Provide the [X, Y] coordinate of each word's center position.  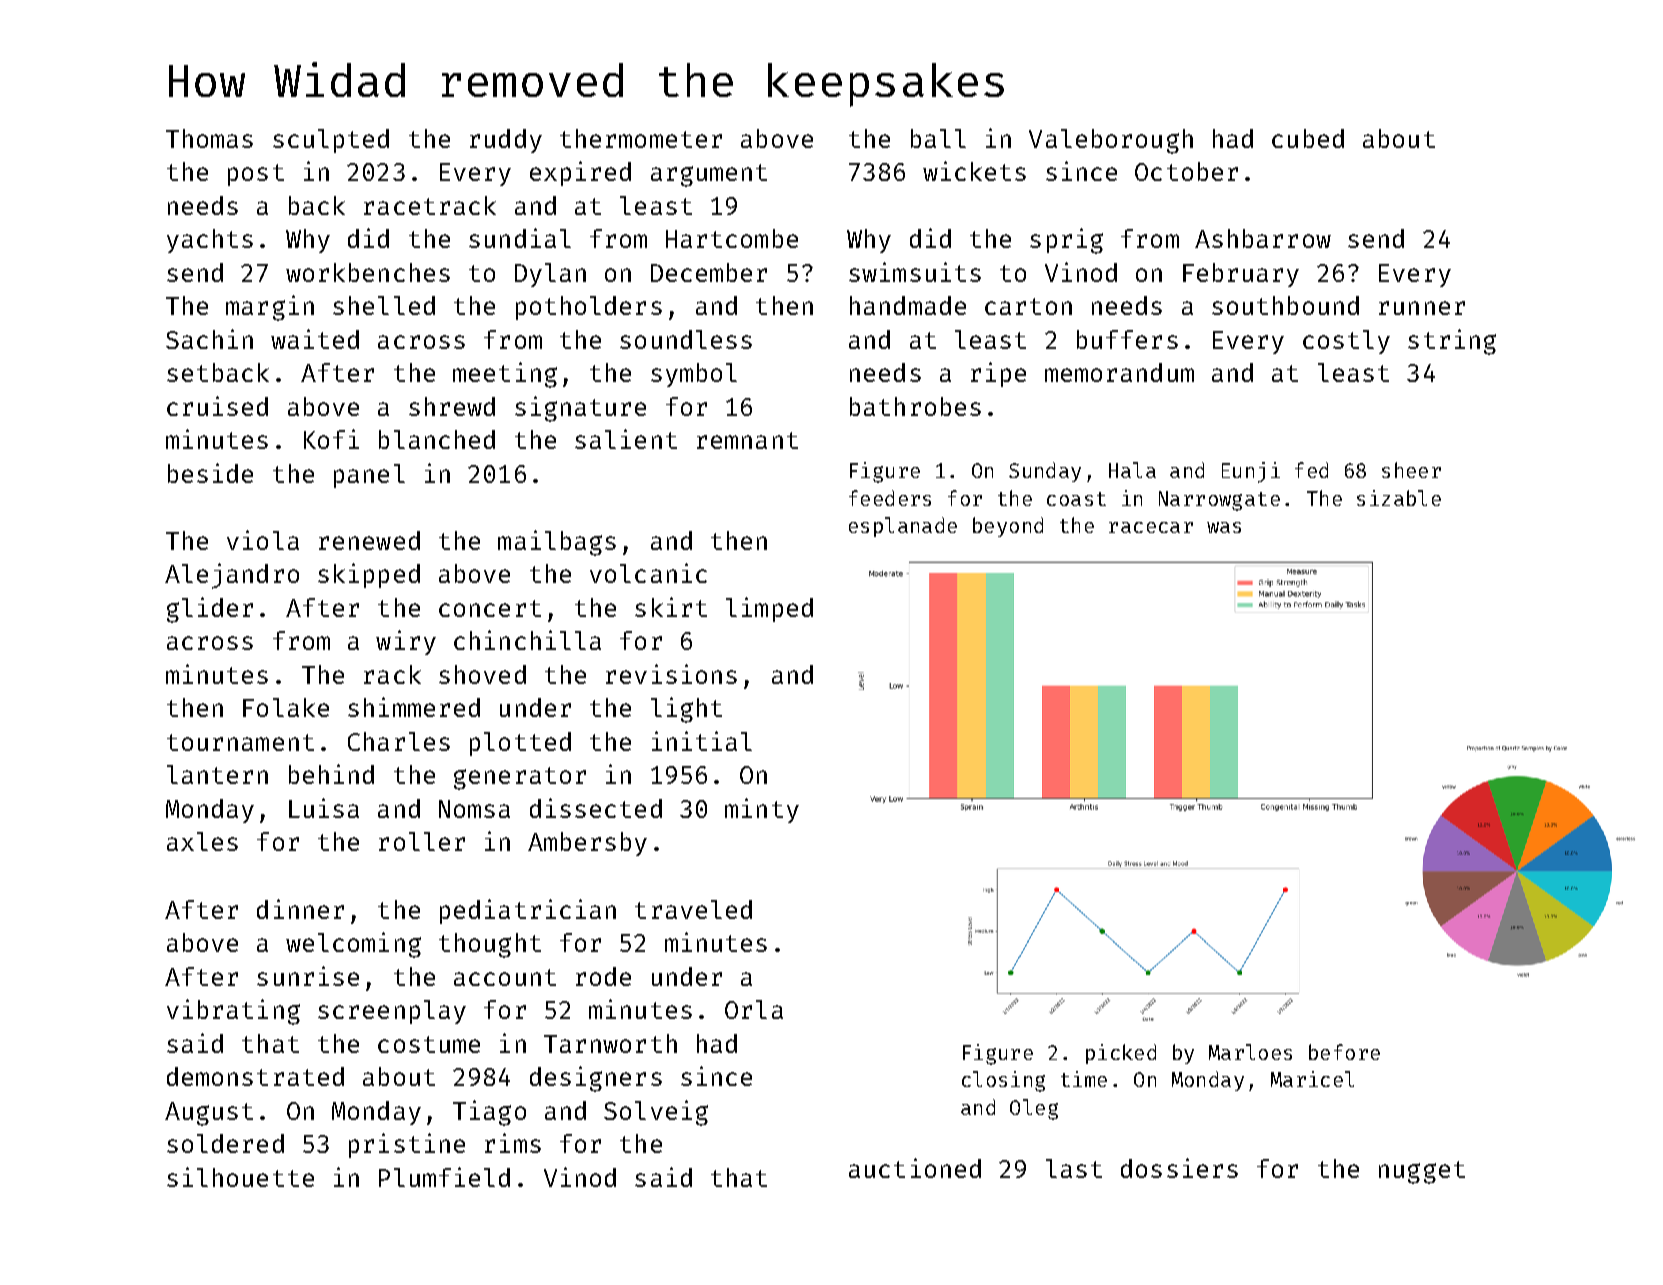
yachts [210, 241]
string [1452, 342]
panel [369, 476]
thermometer [641, 138]
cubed [1308, 138]
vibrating [233, 1012]
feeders [890, 498]
